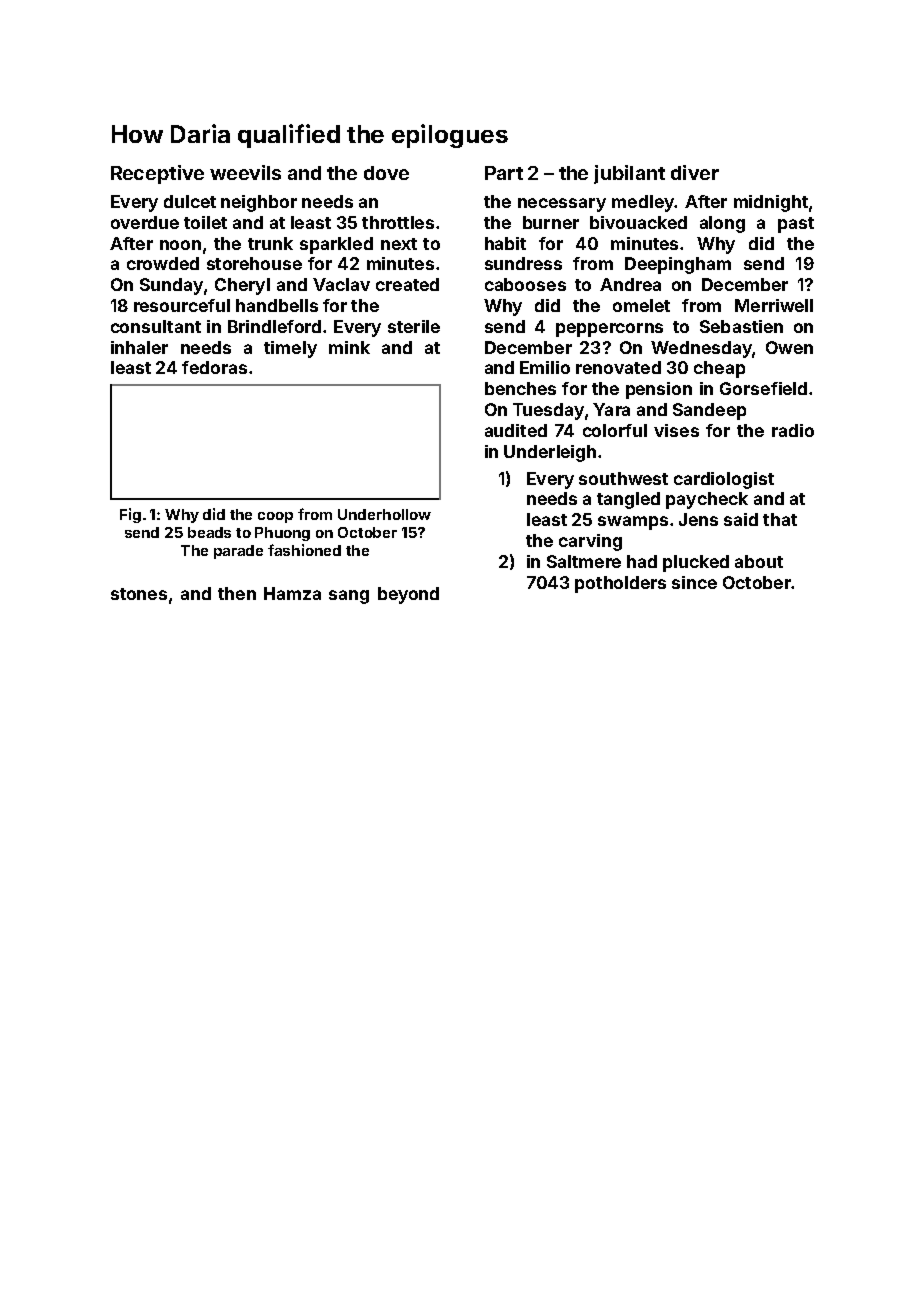 The image size is (924, 1308). Describe the element at coordinates (349, 597) in the page. I see `sang` at that location.
